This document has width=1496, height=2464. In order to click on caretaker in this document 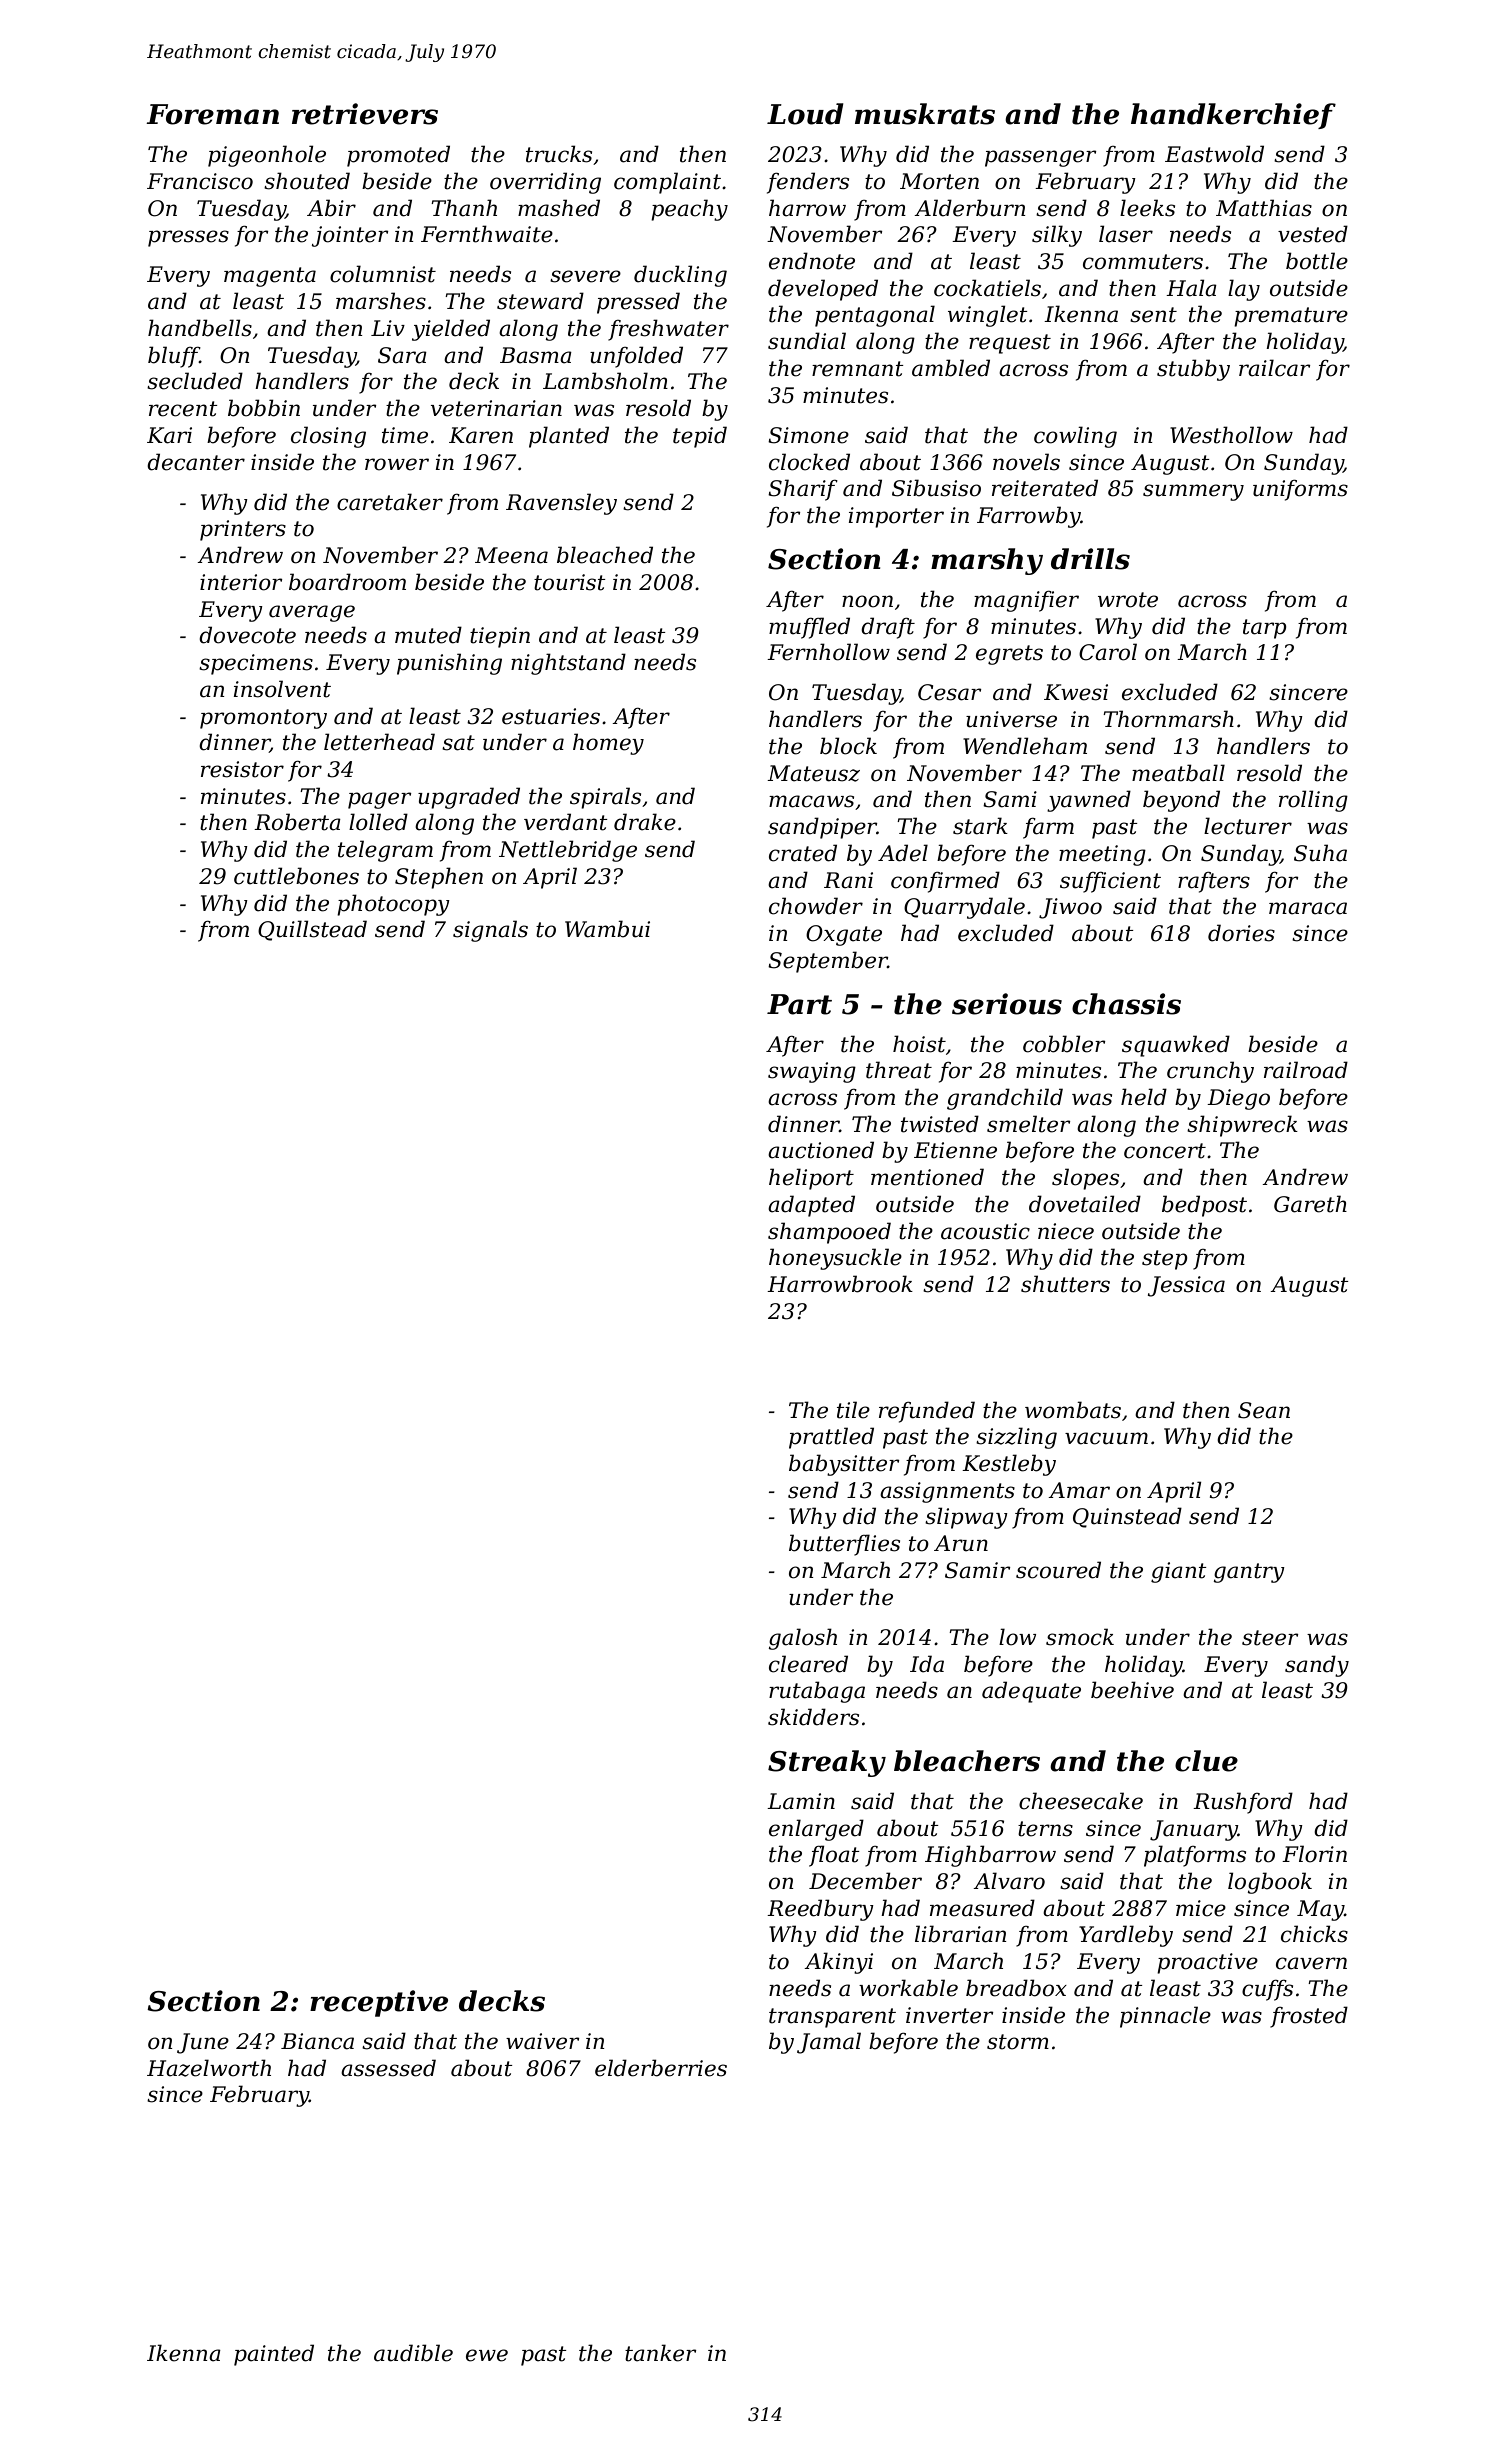, I will do `click(390, 502)`.
